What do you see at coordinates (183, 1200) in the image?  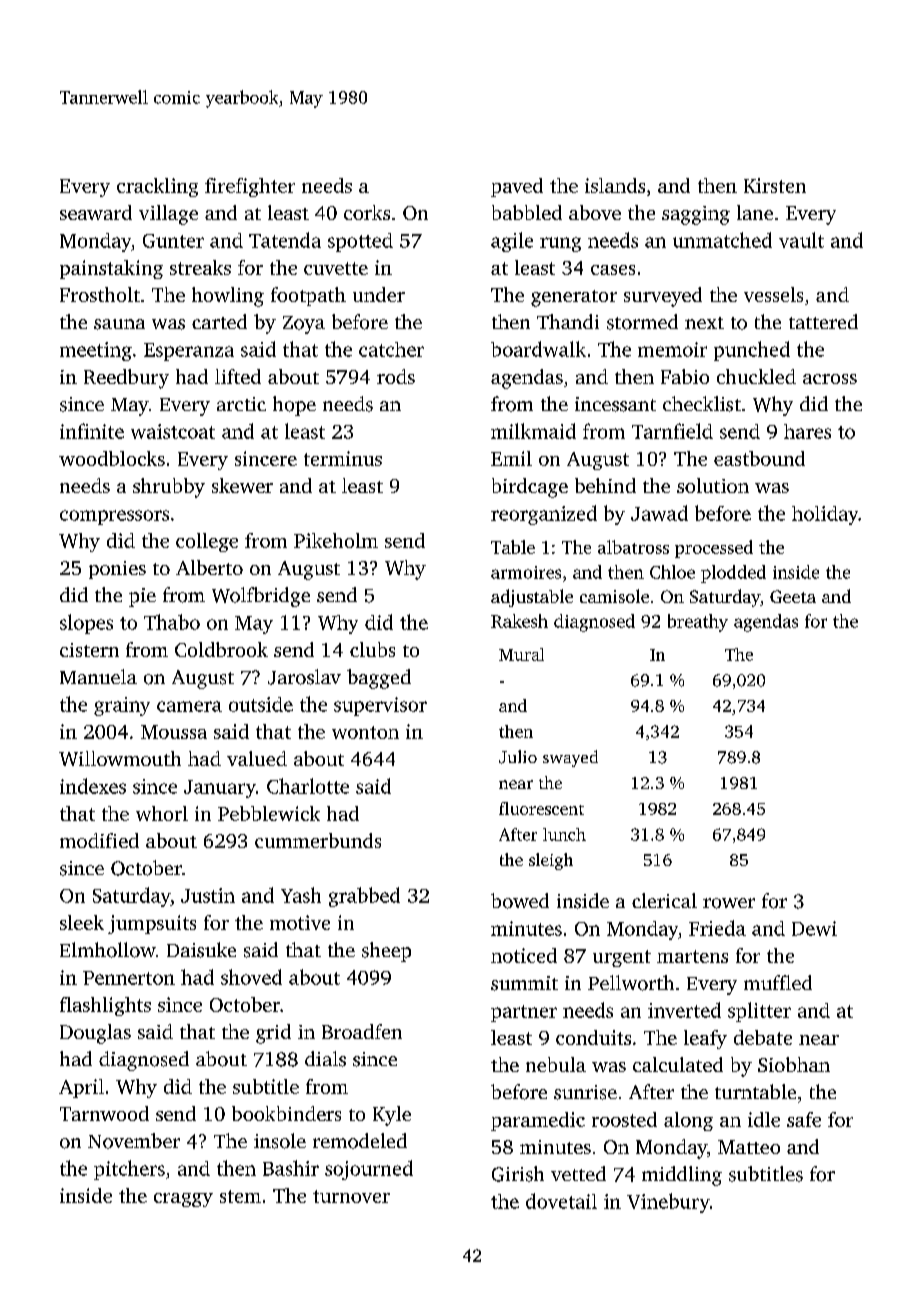 I see `craggy` at bounding box center [183, 1200].
